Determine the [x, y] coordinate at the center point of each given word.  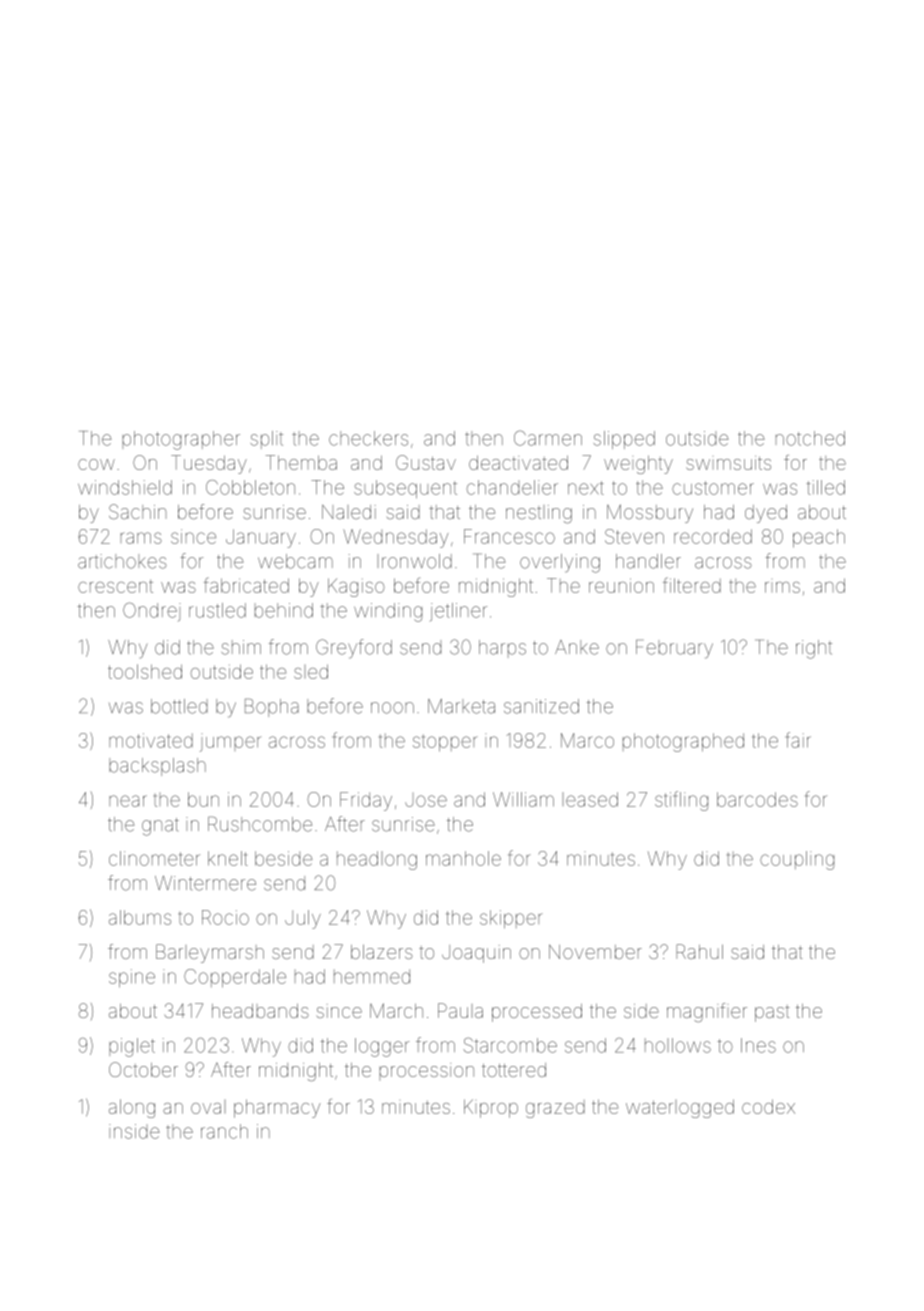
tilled [826, 487]
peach [819, 538]
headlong [377, 860]
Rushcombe [260, 824]
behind [284, 610]
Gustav [426, 462]
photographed [683, 742]
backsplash [157, 767]
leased [590, 799]
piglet [132, 1047]
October [143, 1069]
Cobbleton [250, 487]
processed [537, 1013]
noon [392, 708]
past [772, 1013]
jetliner [458, 612]
